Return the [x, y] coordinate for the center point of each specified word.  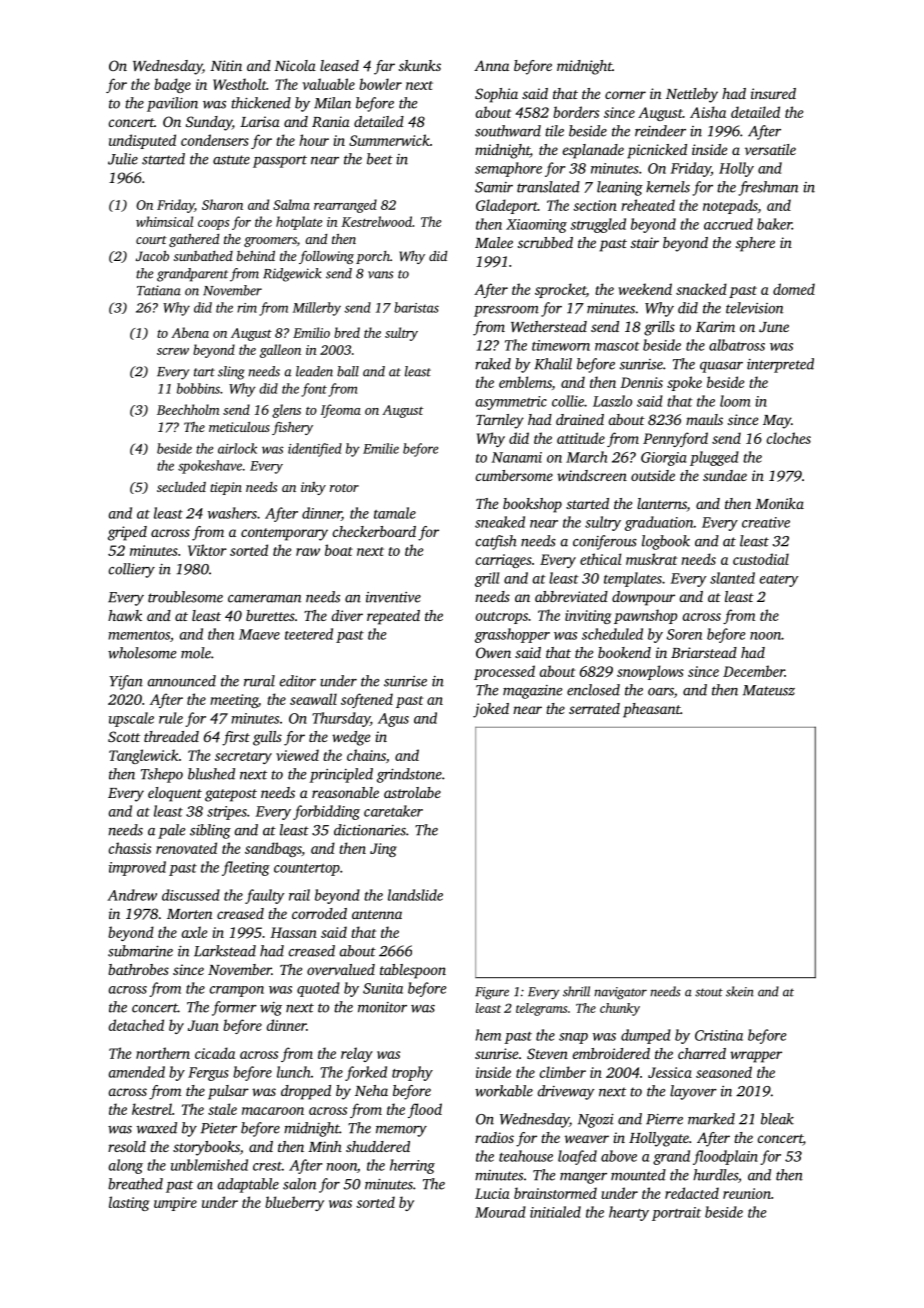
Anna [491, 65]
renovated [186, 848]
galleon [280, 351]
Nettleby [692, 95]
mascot [617, 346]
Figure [492, 993]
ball [348, 371]
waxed [157, 1128]
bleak [777, 1119]
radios [494, 1137]
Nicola [295, 65]
